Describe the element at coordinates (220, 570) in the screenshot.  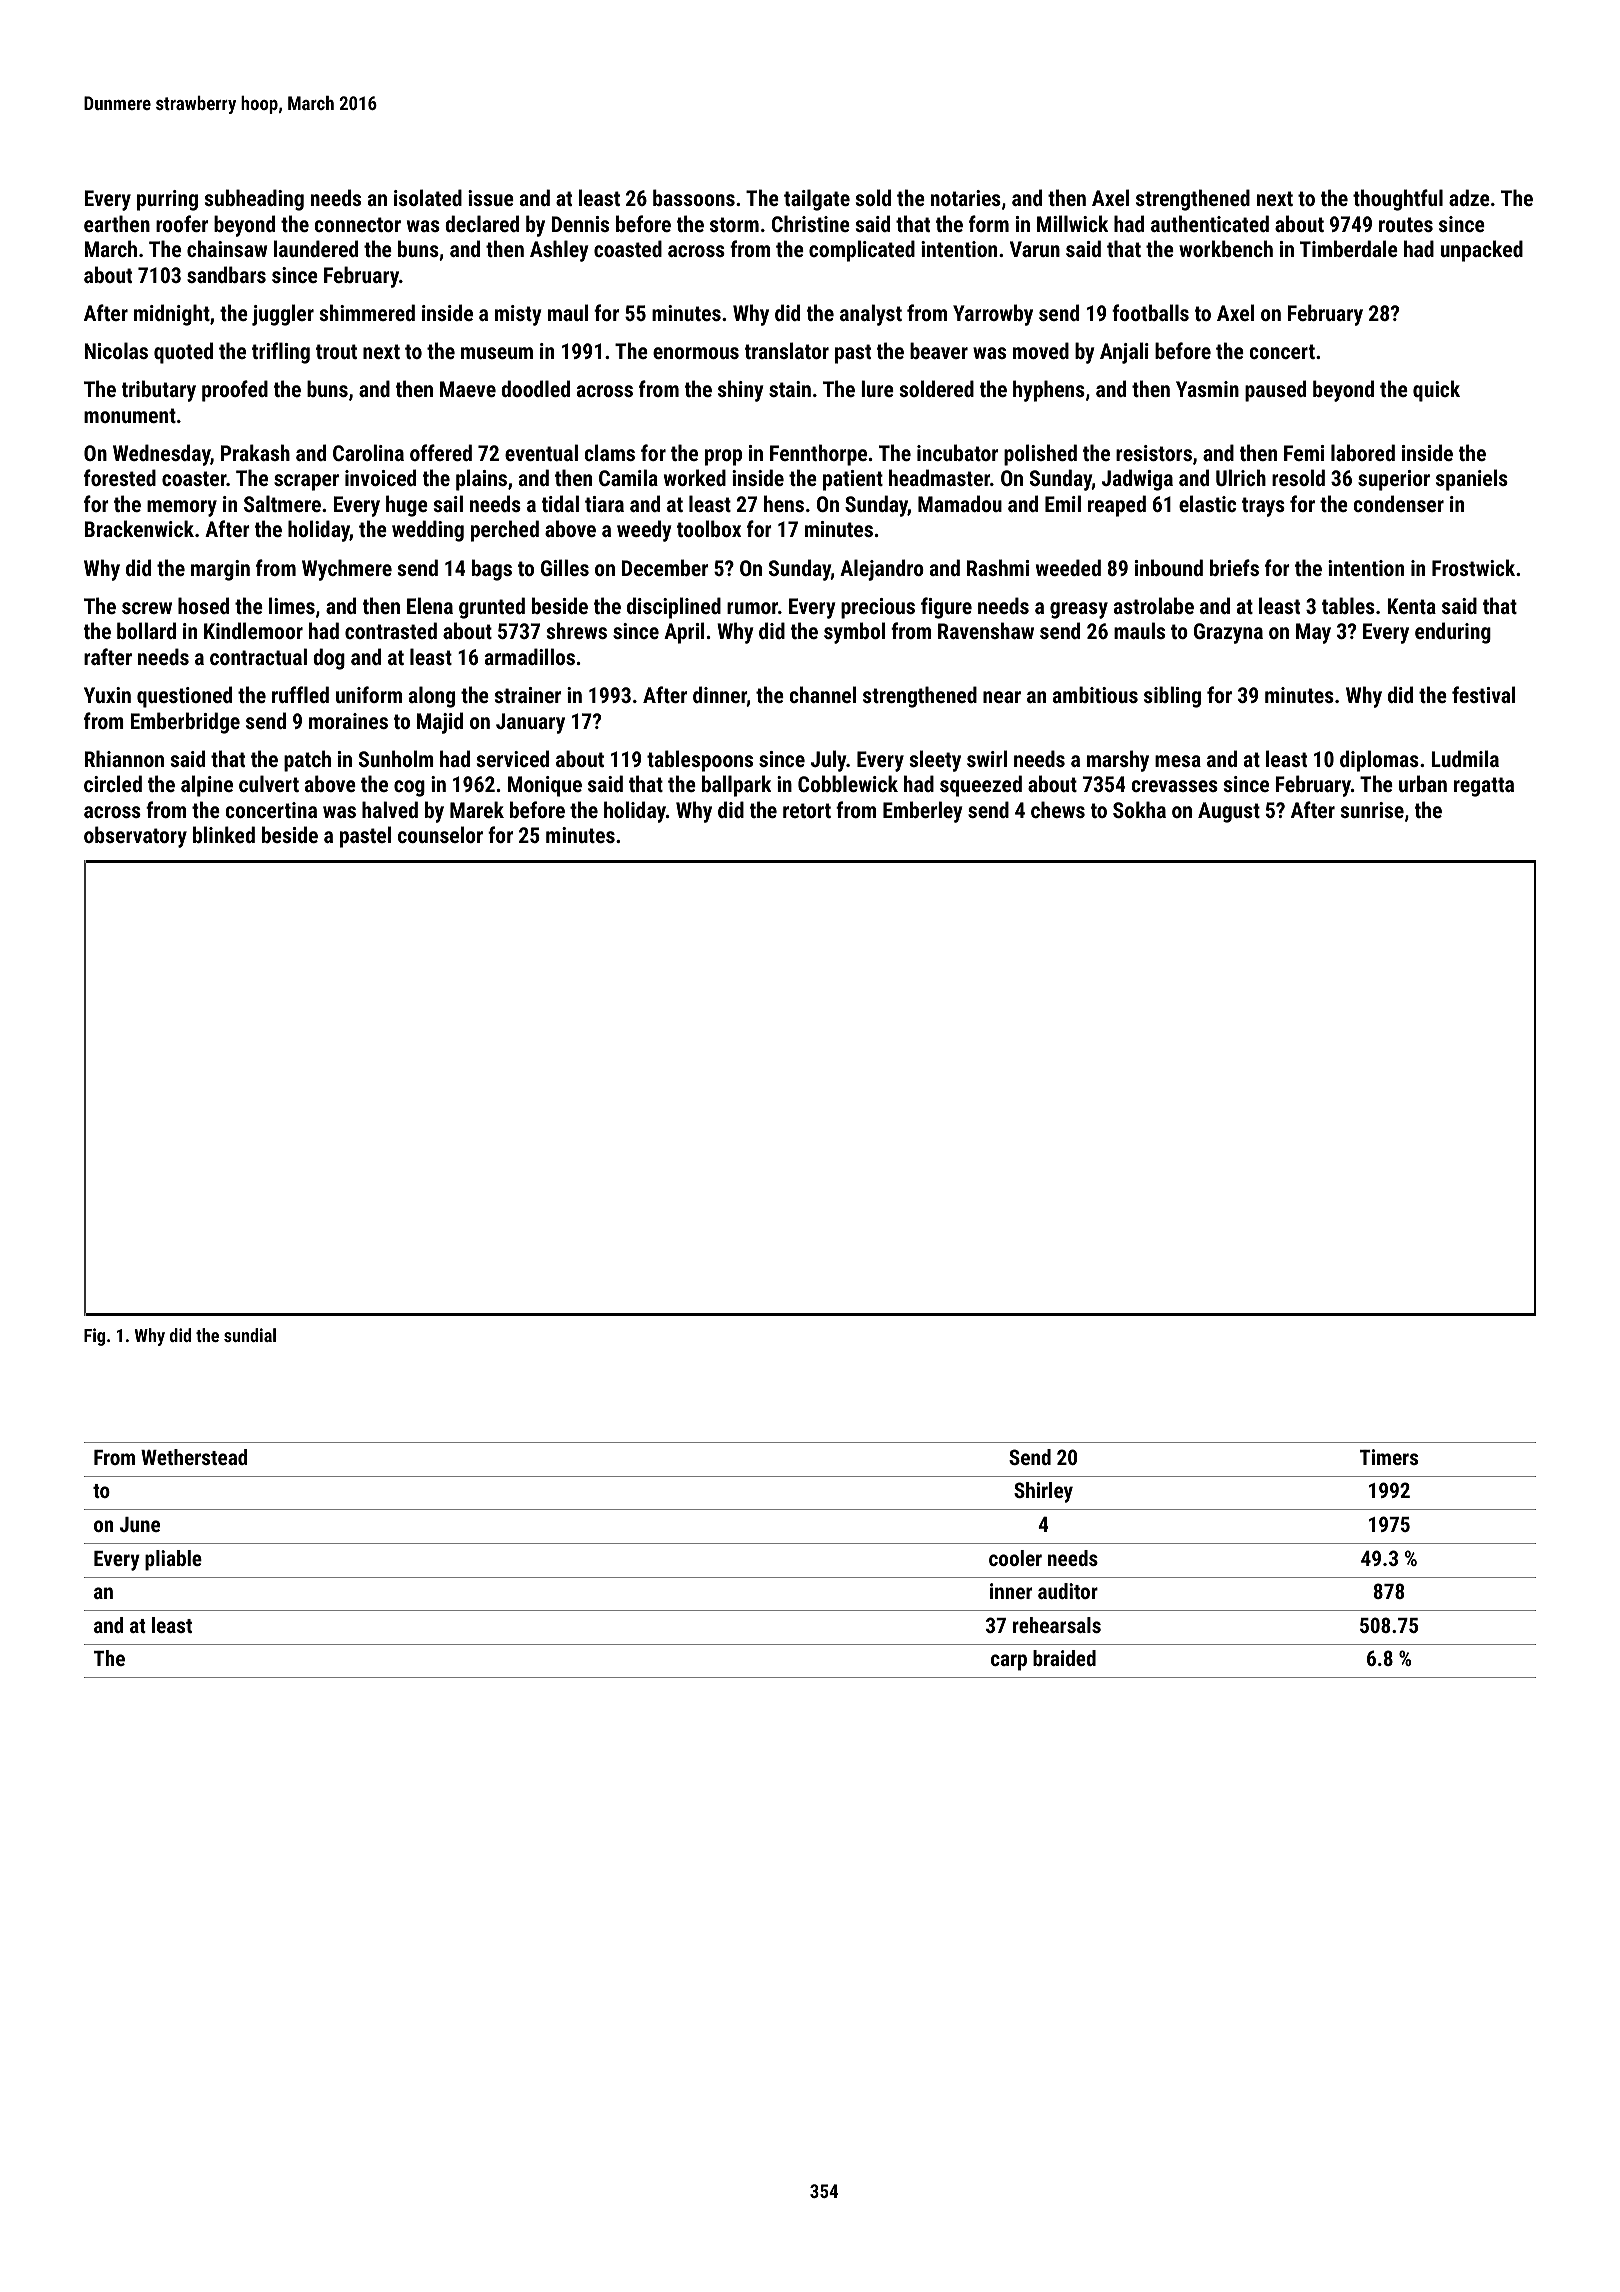
I see `margin` at that location.
